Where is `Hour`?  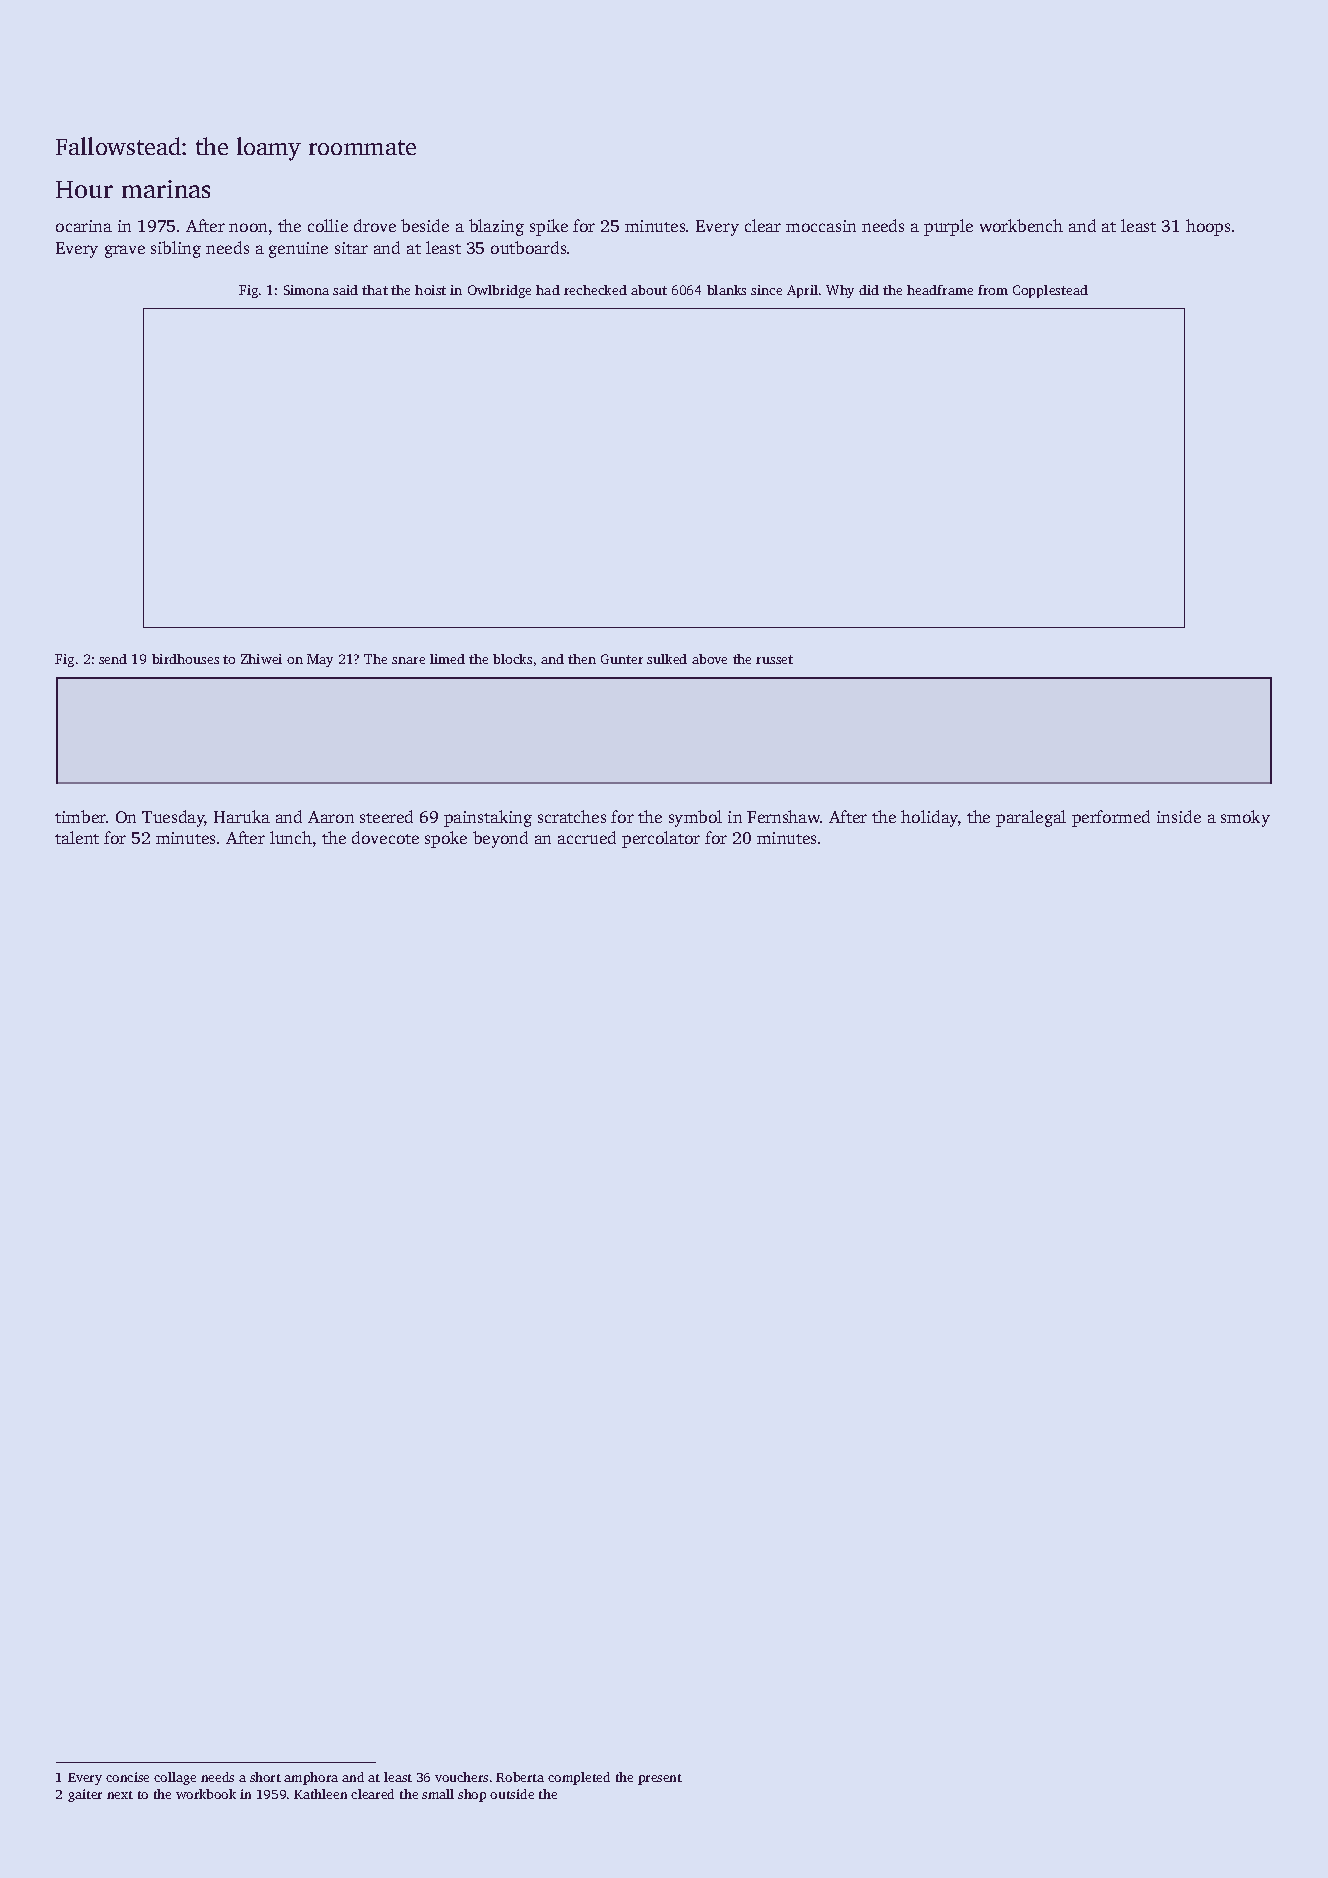
Hour is located at coordinates (84, 189).
